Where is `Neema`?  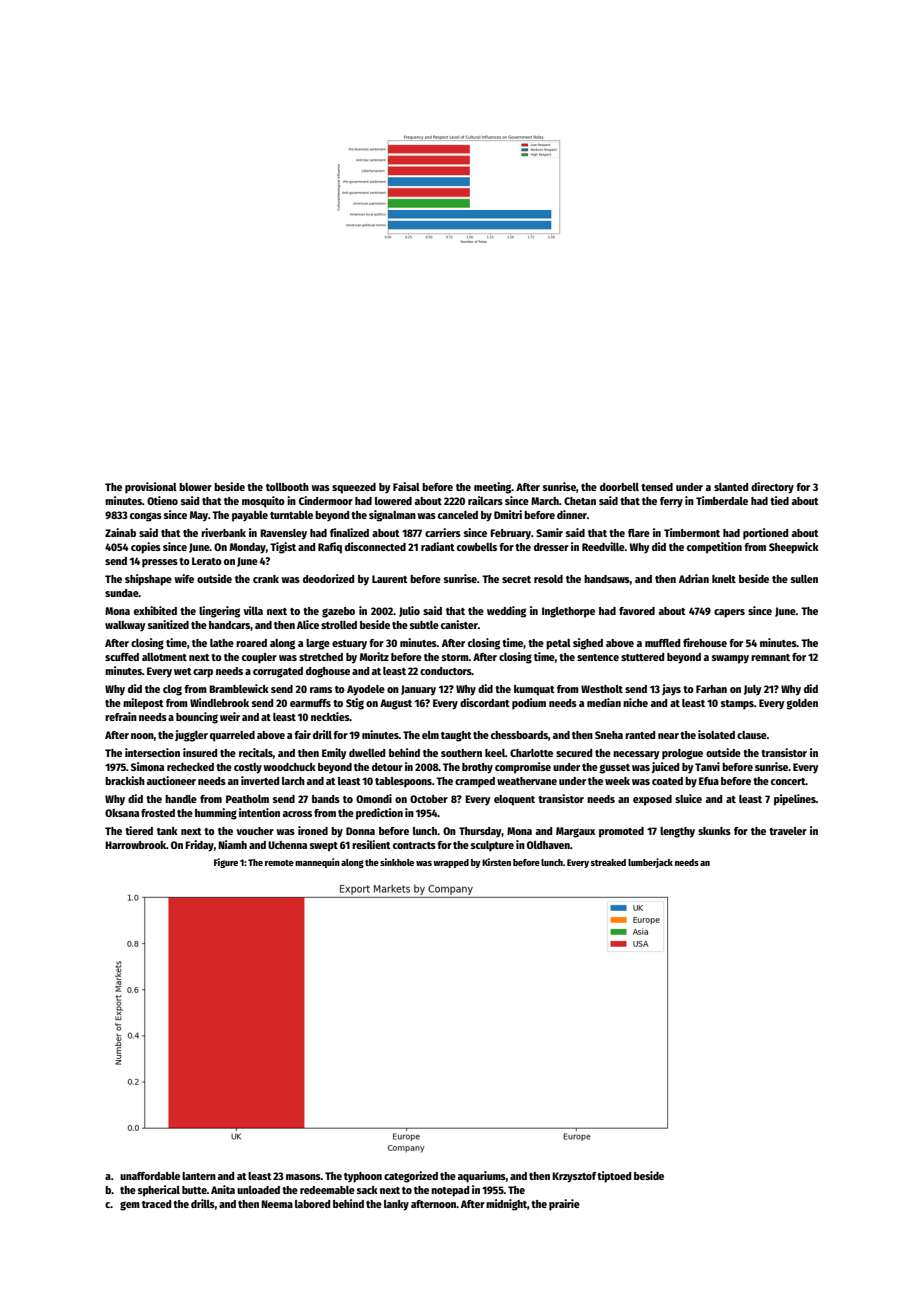 Neema is located at coordinates (277, 1204).
